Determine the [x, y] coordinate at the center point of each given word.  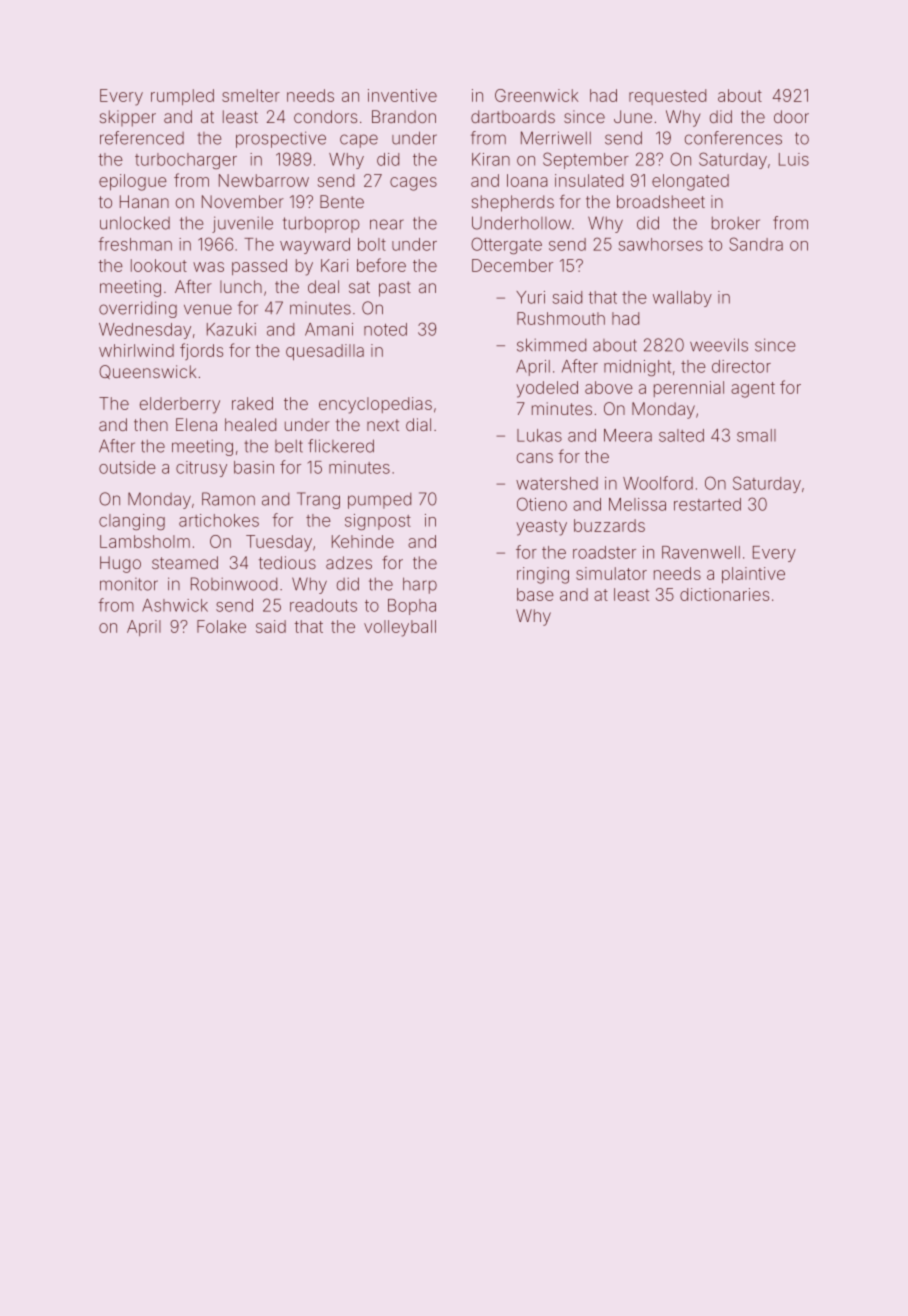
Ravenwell [701, 552]
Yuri [530, 297]
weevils [719, 345]
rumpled [182, 97]
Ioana [527, 180]
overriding [138, 309]
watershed [557, 483]
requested [667, 97]
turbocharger [186, 161]
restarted [707, 504]
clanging [132, 522]
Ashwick [175, 605]
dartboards [513, 116]
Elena [196, 424]
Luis [794, 159]
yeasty [541, 528]
